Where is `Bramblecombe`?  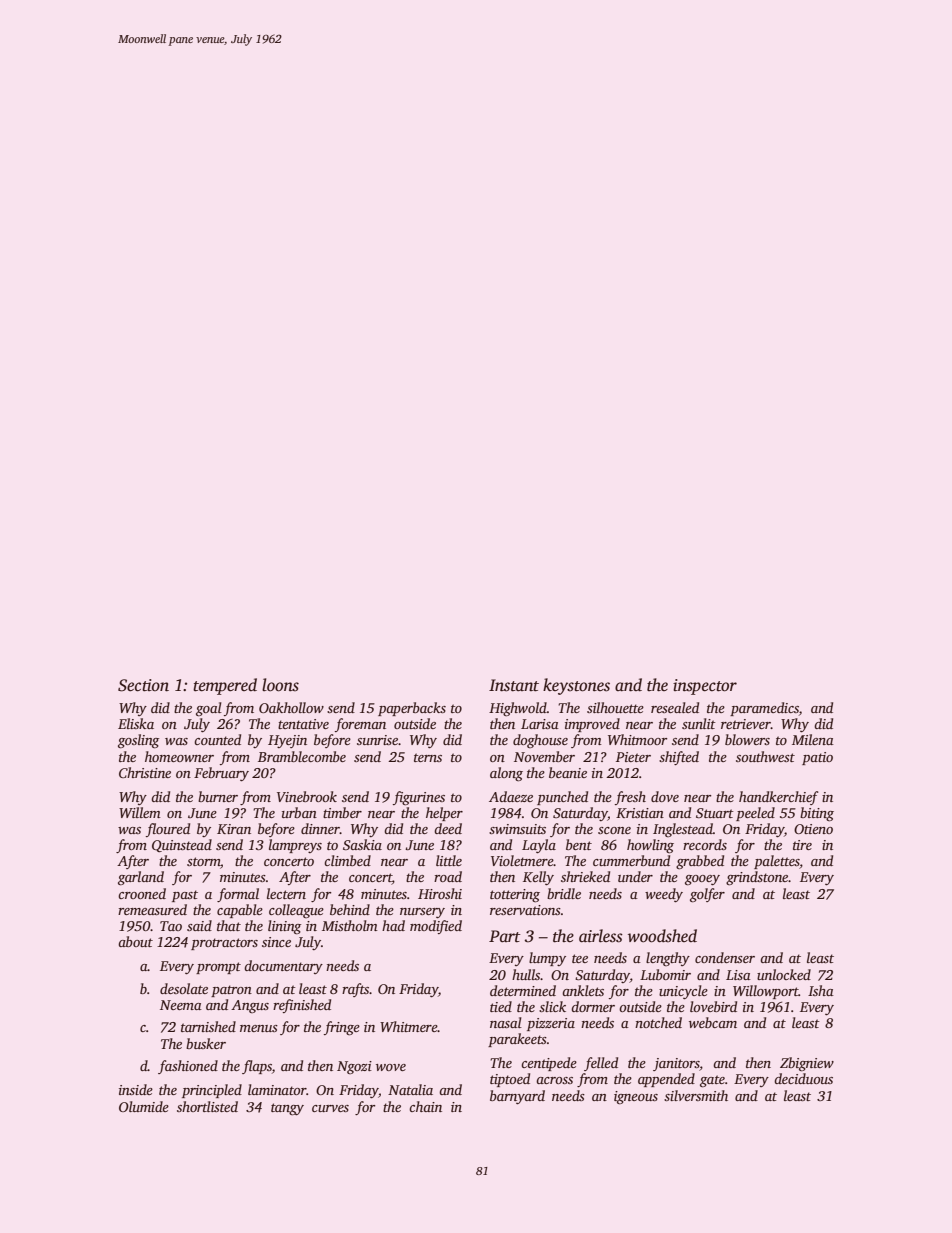
Bramblecombe is located at coordinates (302, 756).
